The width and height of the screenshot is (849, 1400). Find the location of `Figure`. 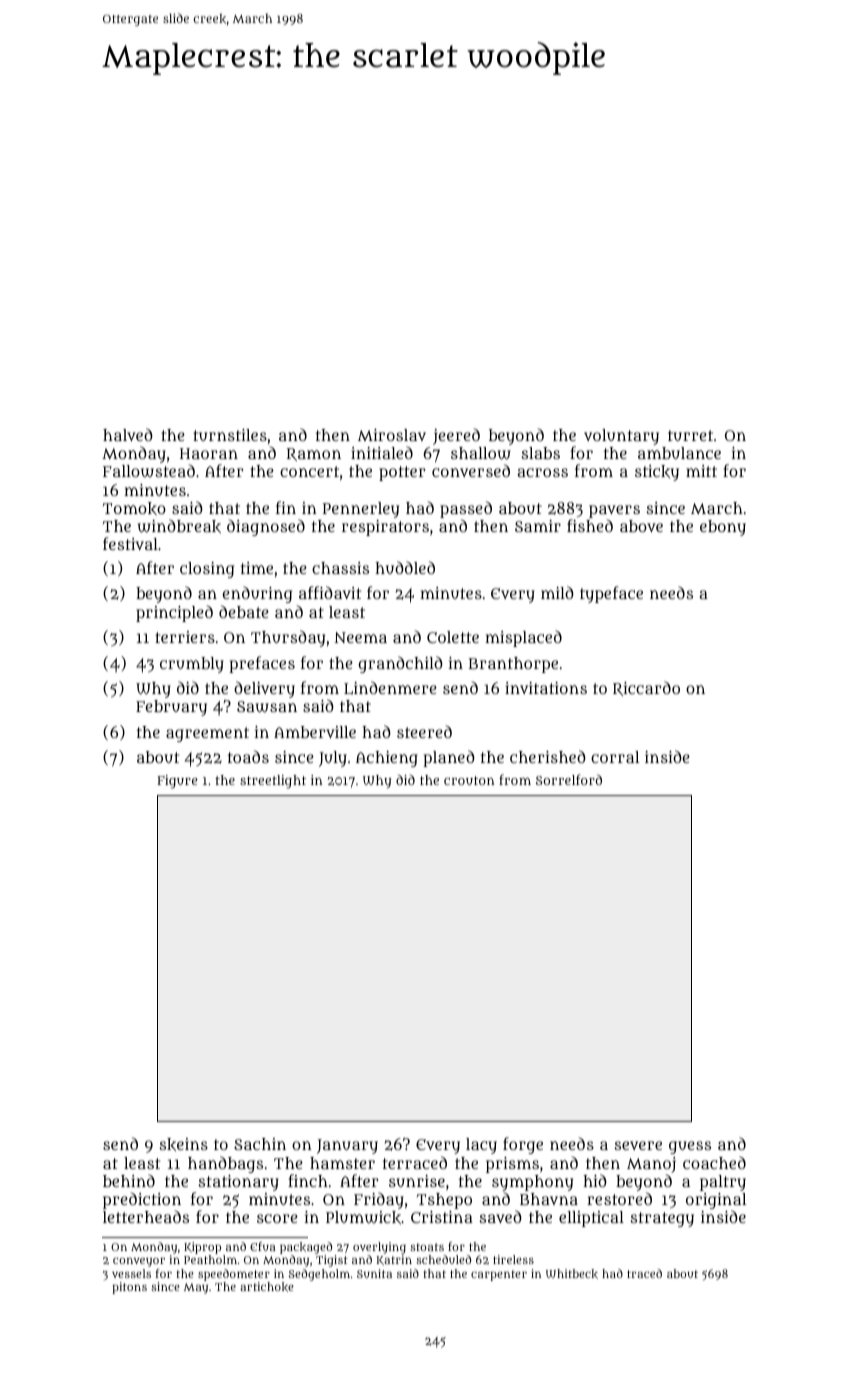

Figure is located at coordinates (177, 782).
